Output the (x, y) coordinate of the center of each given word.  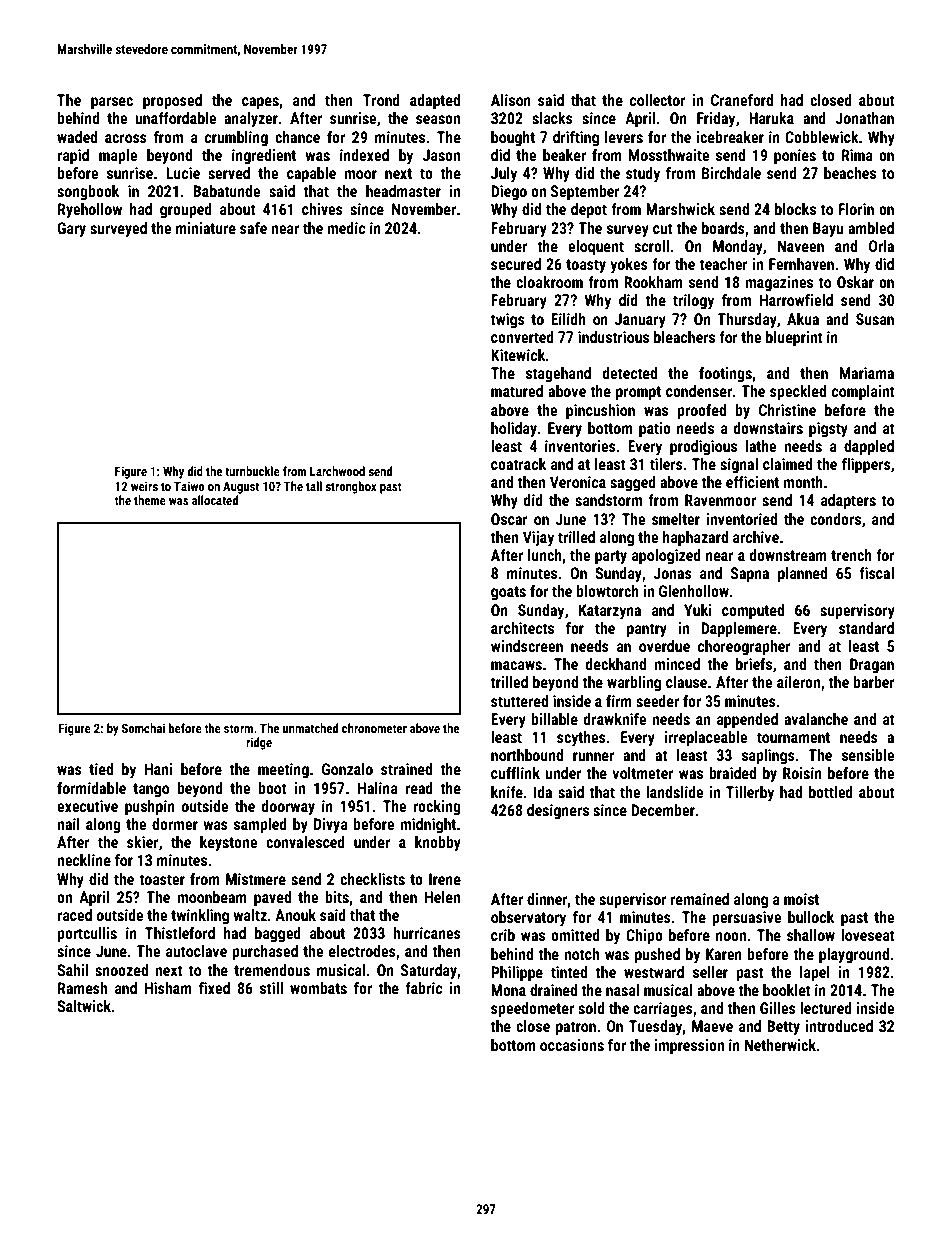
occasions (572, 1045)
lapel (815, 974)
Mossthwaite (669, 155)
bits (337, 897)
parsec (112, 103)
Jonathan (864, 118)
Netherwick (780, 1045)
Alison (511, 100)
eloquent (596, 248)
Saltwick (84, 1006)
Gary (71, 229)
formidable (91, 788)
